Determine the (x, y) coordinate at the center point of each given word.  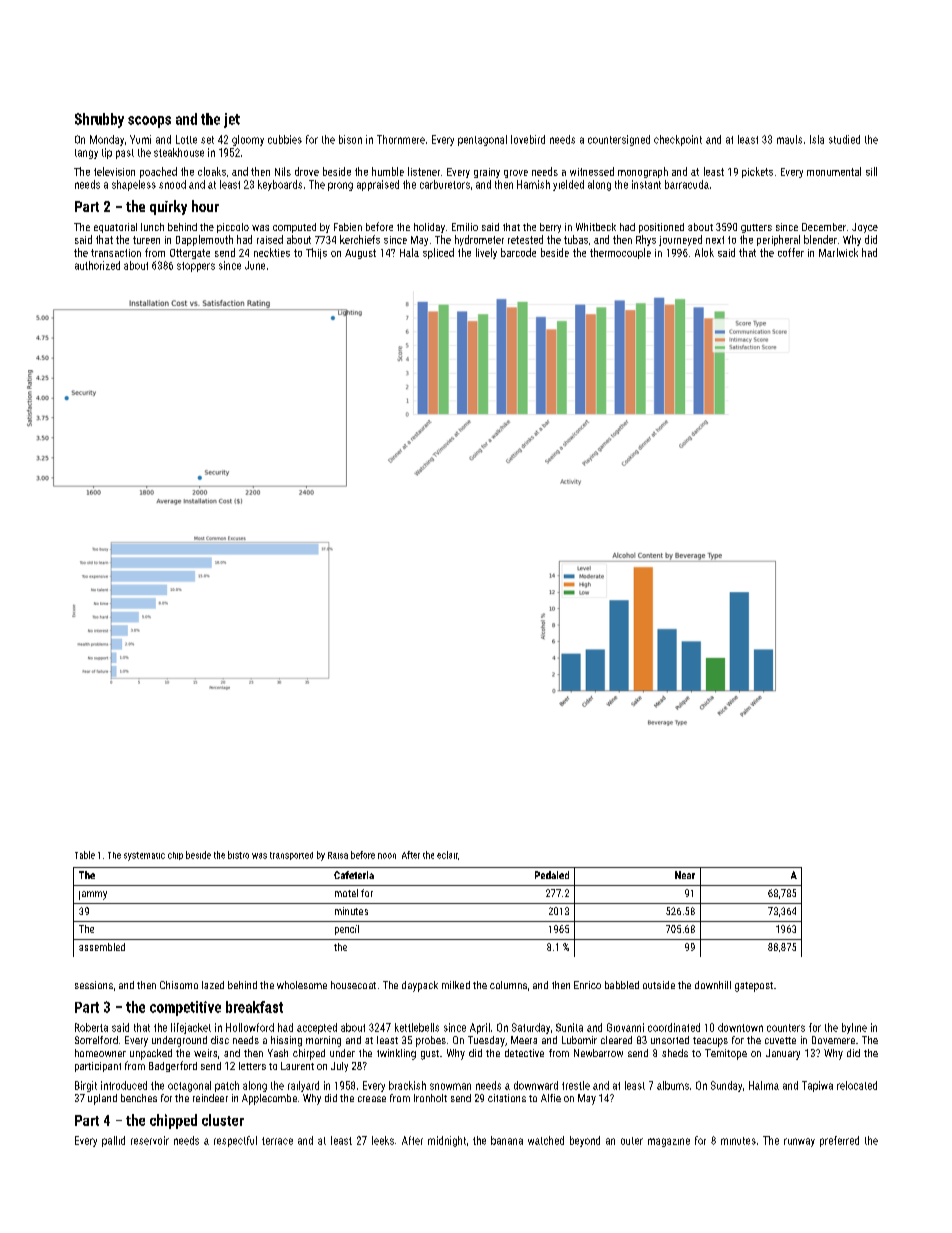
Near (685, 875)
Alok (704, 252)
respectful (235, 1141)
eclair (447, 855)
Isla (817, 139)
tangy (86, 154)
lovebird (528, 139)
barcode (518, 252)
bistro (238, 855)
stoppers (196, 267)
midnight (447, 1141)
